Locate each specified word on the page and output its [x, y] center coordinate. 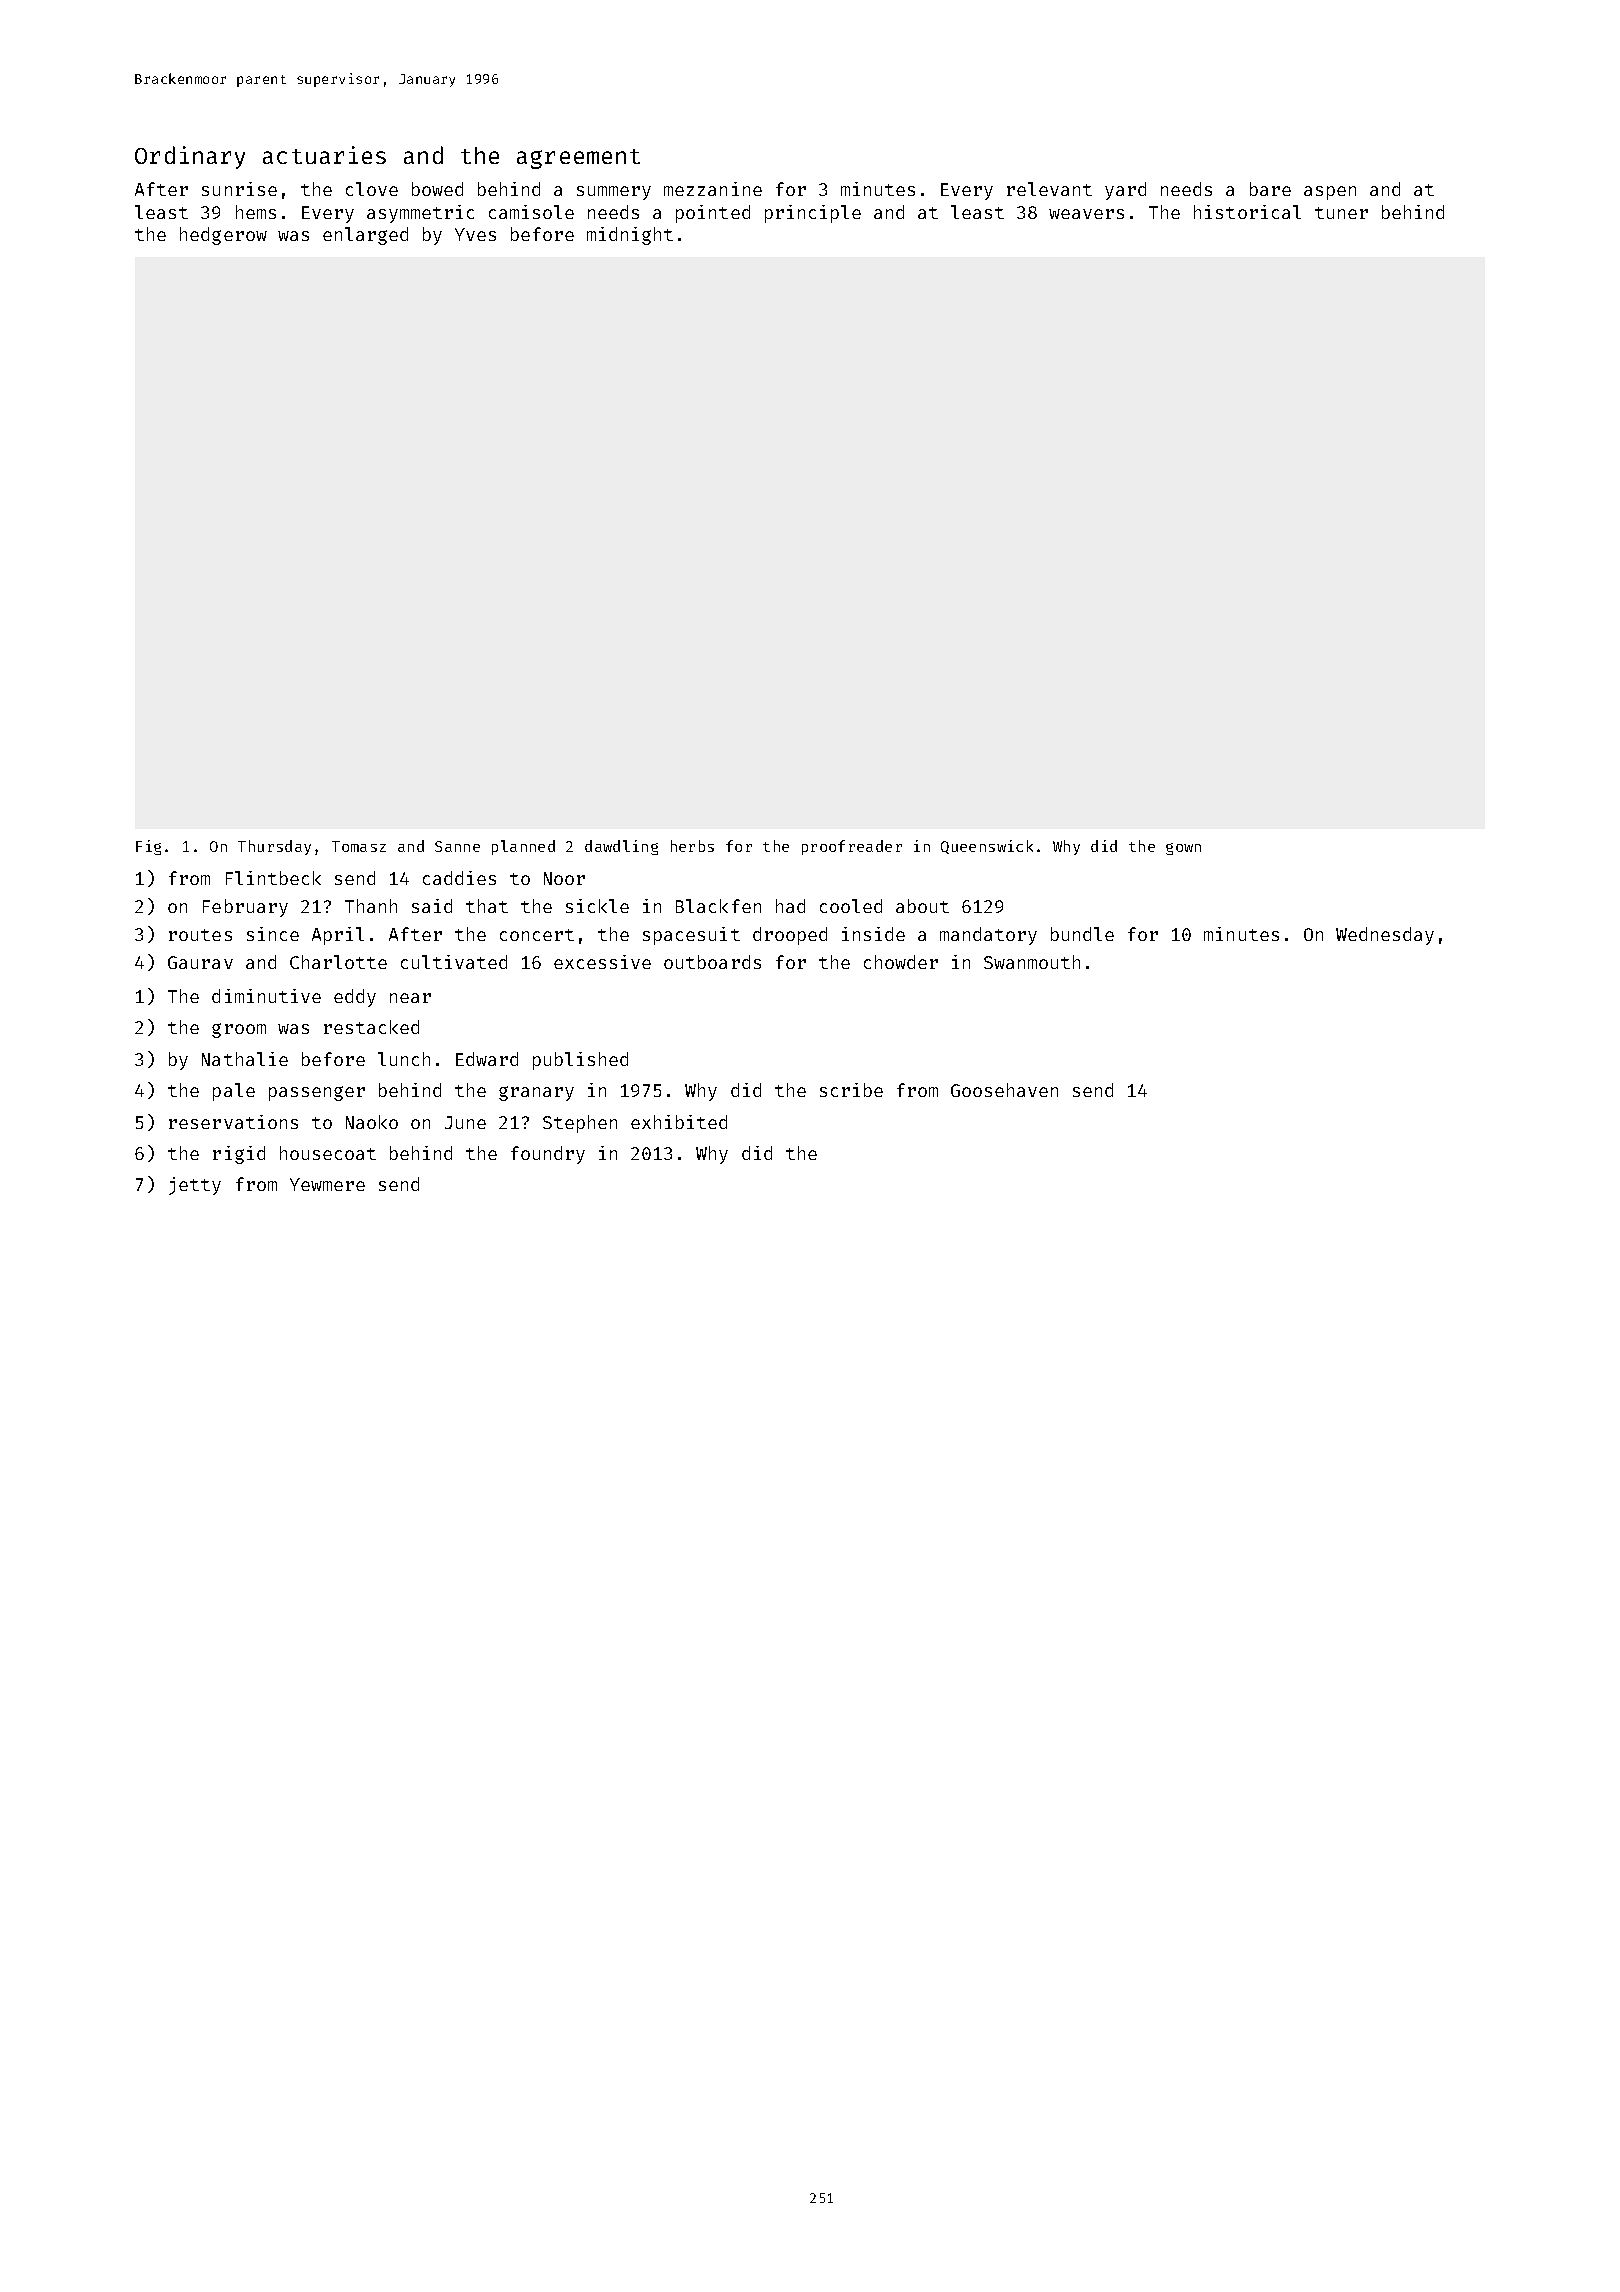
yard [1125, 191]
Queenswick [987, 847]
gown [1183, 849]
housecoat [328, 1153]
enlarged [365, 236]
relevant [1049, 189]
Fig [148, 847]
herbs [692, 846]
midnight [630, 236]
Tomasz [359, 846]
